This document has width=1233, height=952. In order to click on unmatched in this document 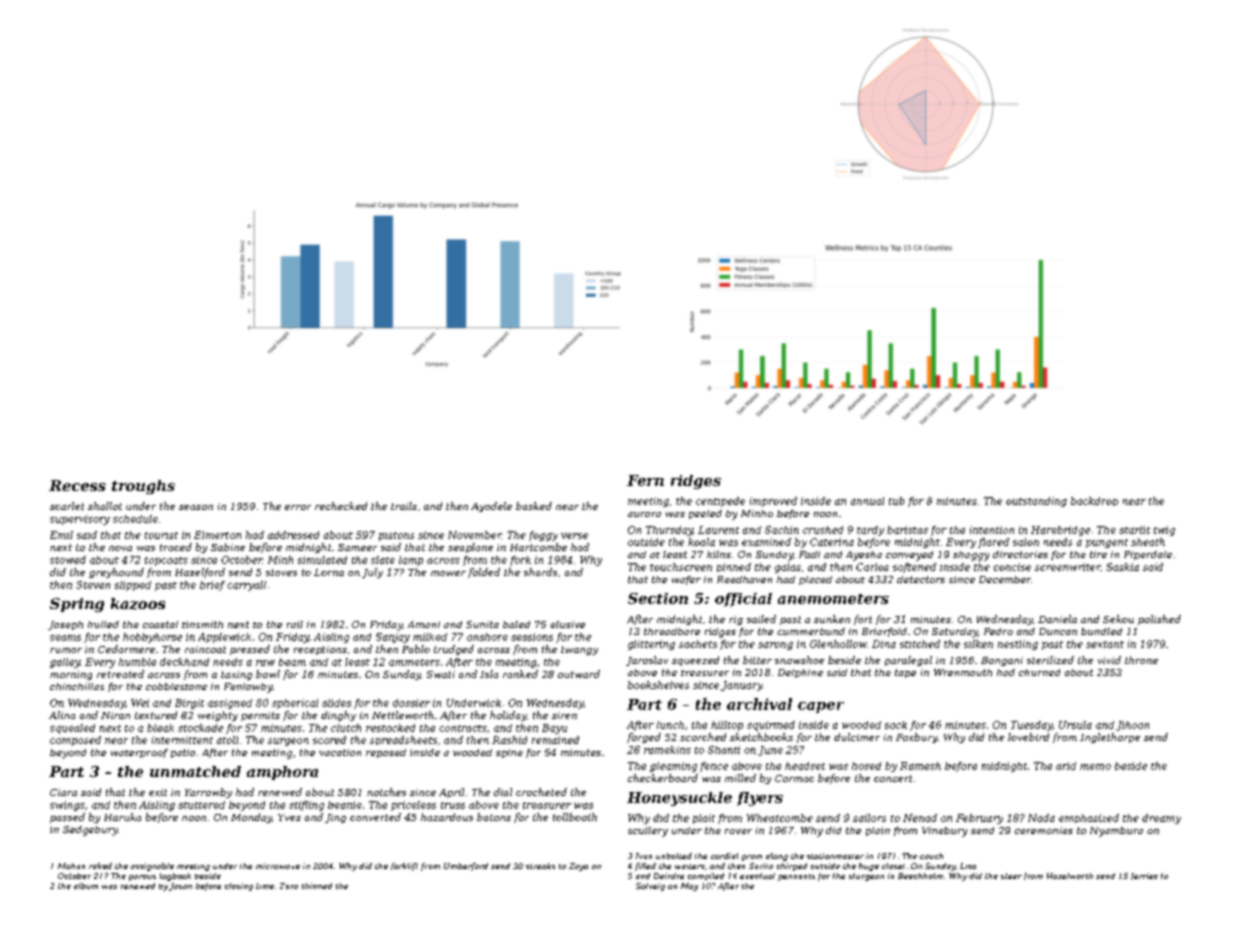, I will do `click(195, 771)`.
